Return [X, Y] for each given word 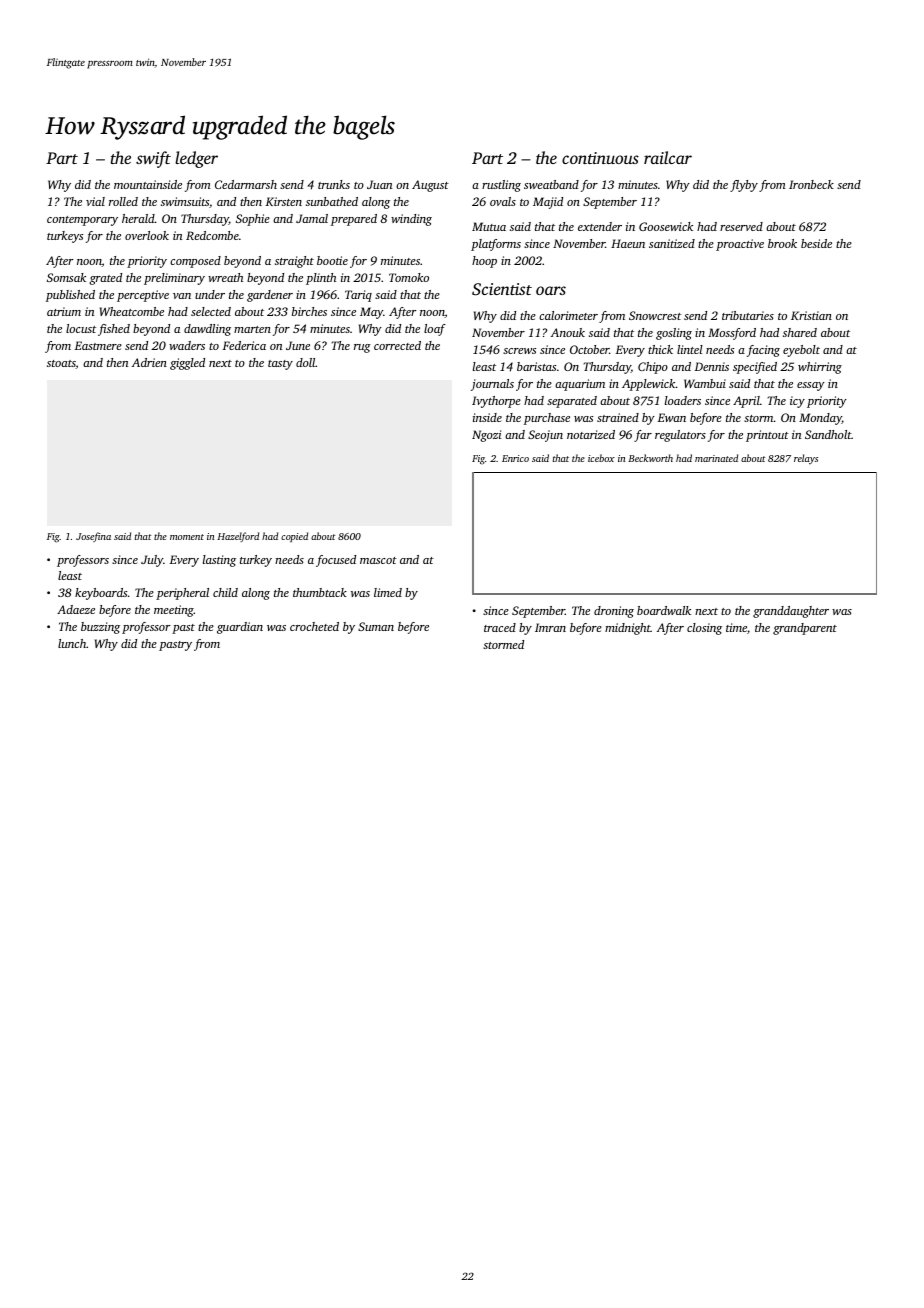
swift [153, 159]
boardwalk [664, 610]
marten [252, 329]
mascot [378, 560]
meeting [174, 611]
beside [816, 243]
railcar [668, 157]
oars [551, 290]
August [430, 186]
